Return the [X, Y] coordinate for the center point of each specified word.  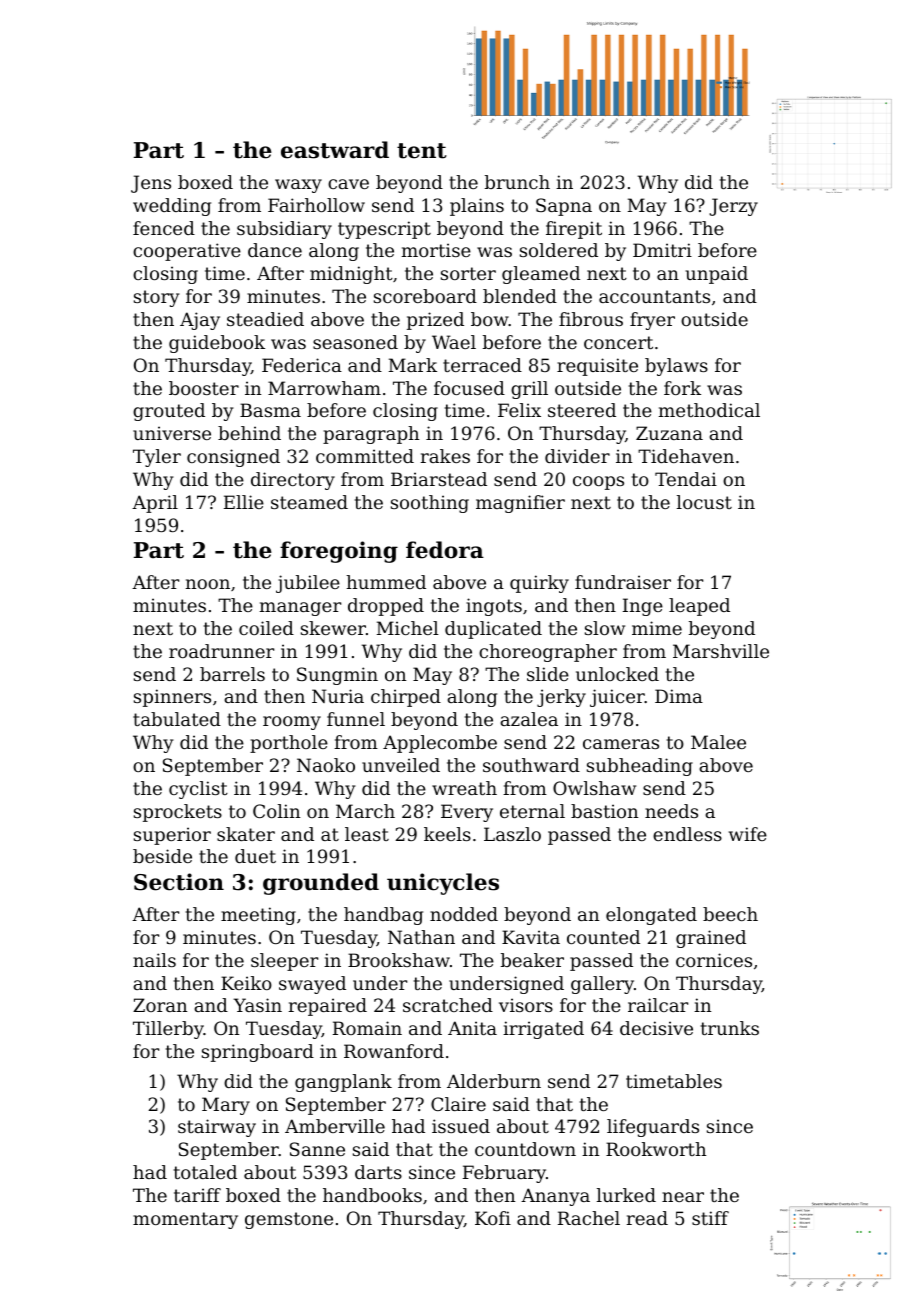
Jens [151, 184]
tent [422, 151]
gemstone [289, 1220]
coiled [266, 628]
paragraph [371, 435]
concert [618, 342]
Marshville [721, 651]
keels [447, 834]
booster [204, 388]
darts [378, 1172]
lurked [626, 1195]
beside [162, 856]
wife [748, 834]
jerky [561, 698]
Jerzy [733, 207]
